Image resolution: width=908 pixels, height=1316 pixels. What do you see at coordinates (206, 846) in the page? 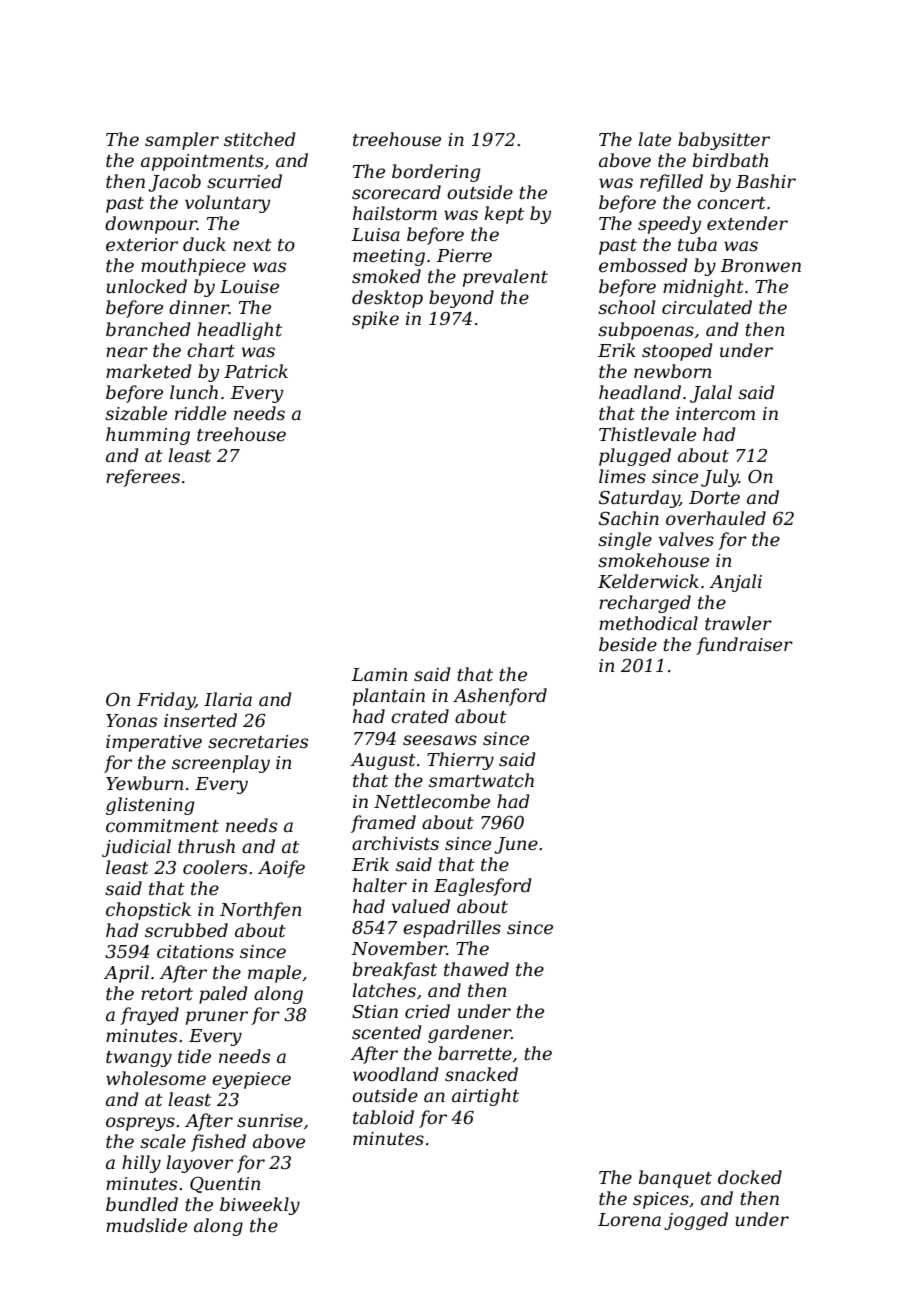
I see `thrush` at bounding box center [206, 846].
